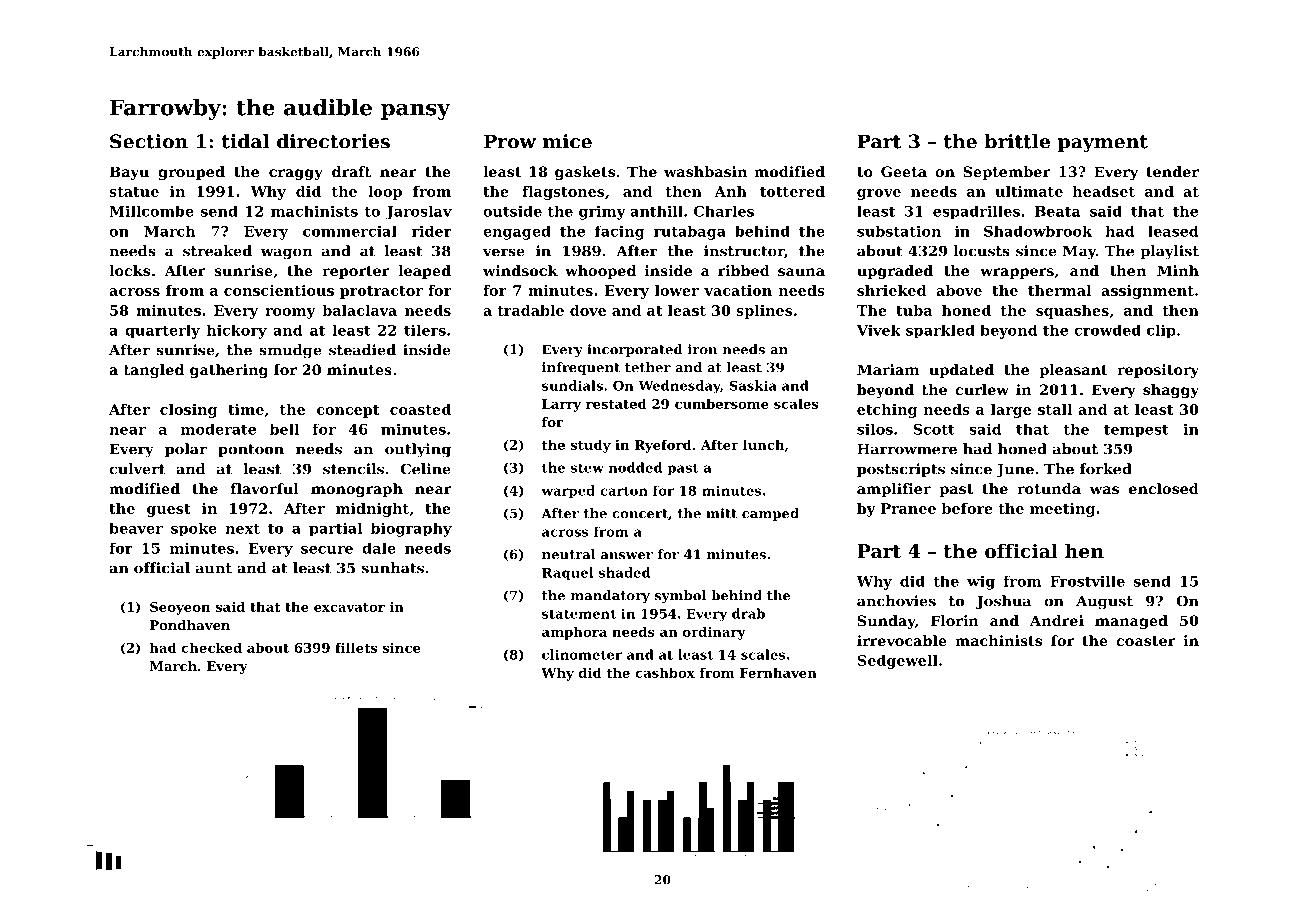  I want to click on enclosed, so click(1164, 488).
